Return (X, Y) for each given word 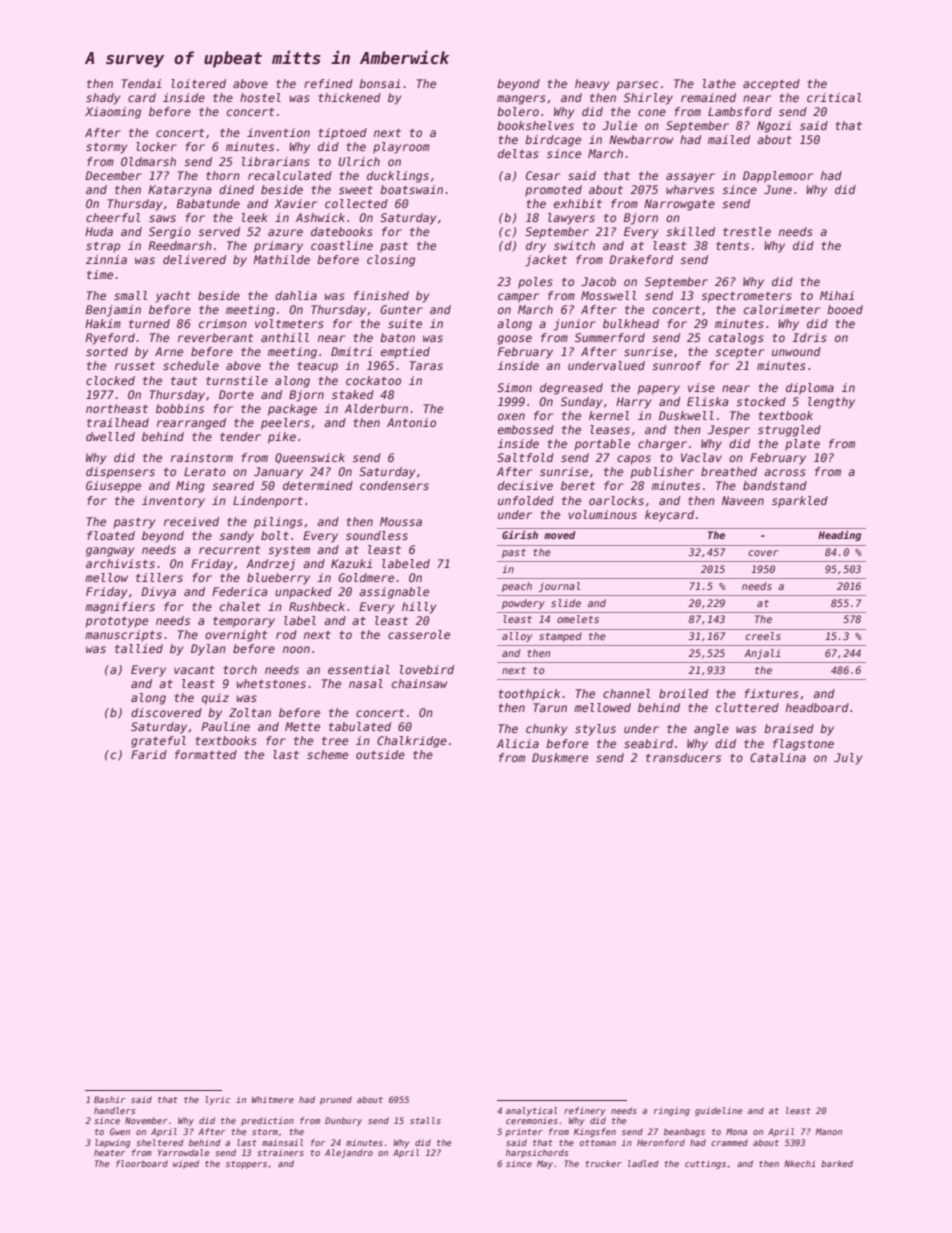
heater (109, 1152)
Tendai (142, 83)
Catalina (778, 757)
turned (149, 323)
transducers (683, 757)
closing (391, 261)
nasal (366, 683)
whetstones (271, 683)
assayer (690, 178)
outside (380, 754)
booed (845, 309)
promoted (553, 191)
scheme (327, 754)
